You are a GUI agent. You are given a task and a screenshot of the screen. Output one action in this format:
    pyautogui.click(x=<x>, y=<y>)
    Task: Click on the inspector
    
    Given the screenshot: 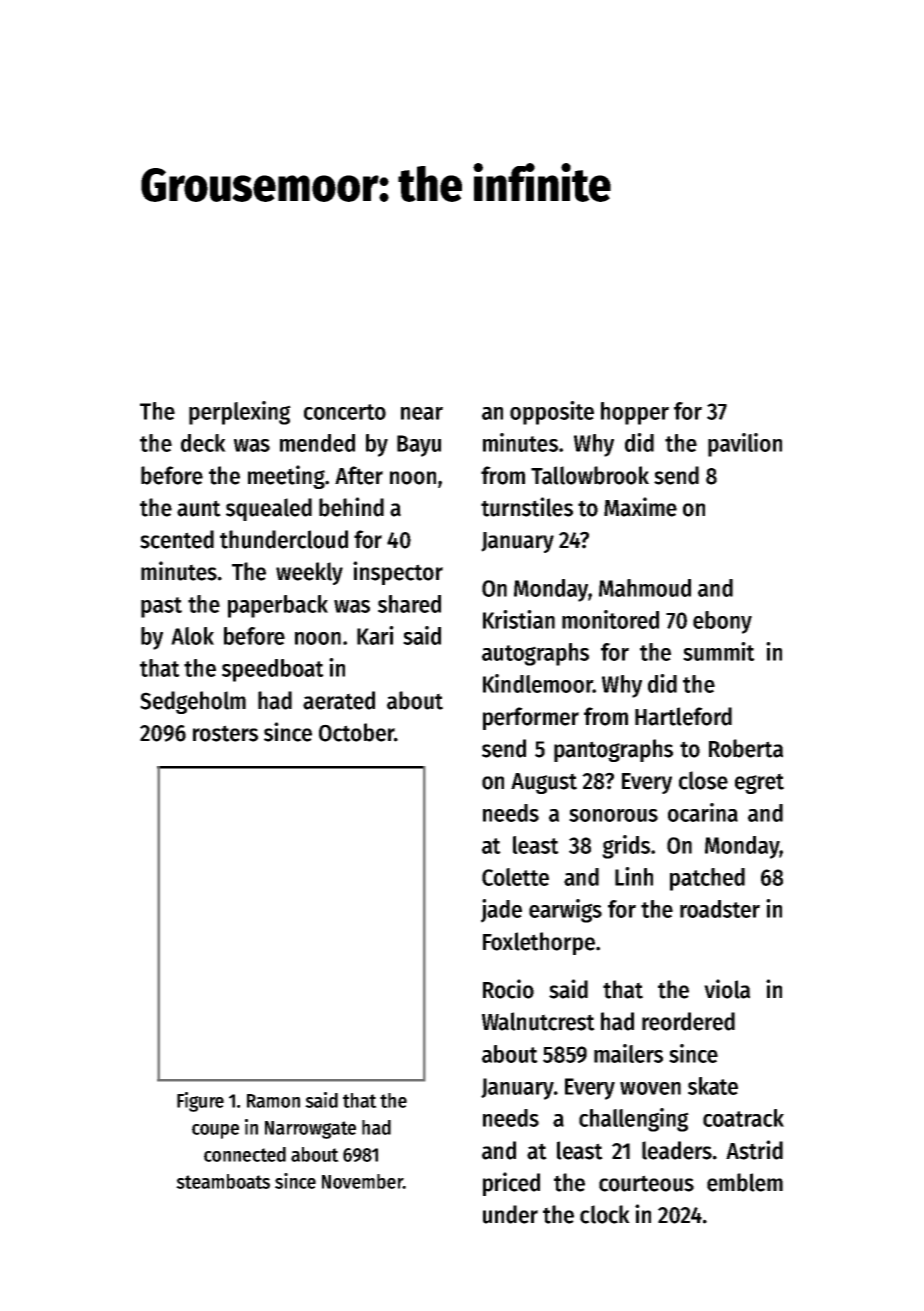 What is the action you would take?
    pyautogui.click(x=398, y=573)
